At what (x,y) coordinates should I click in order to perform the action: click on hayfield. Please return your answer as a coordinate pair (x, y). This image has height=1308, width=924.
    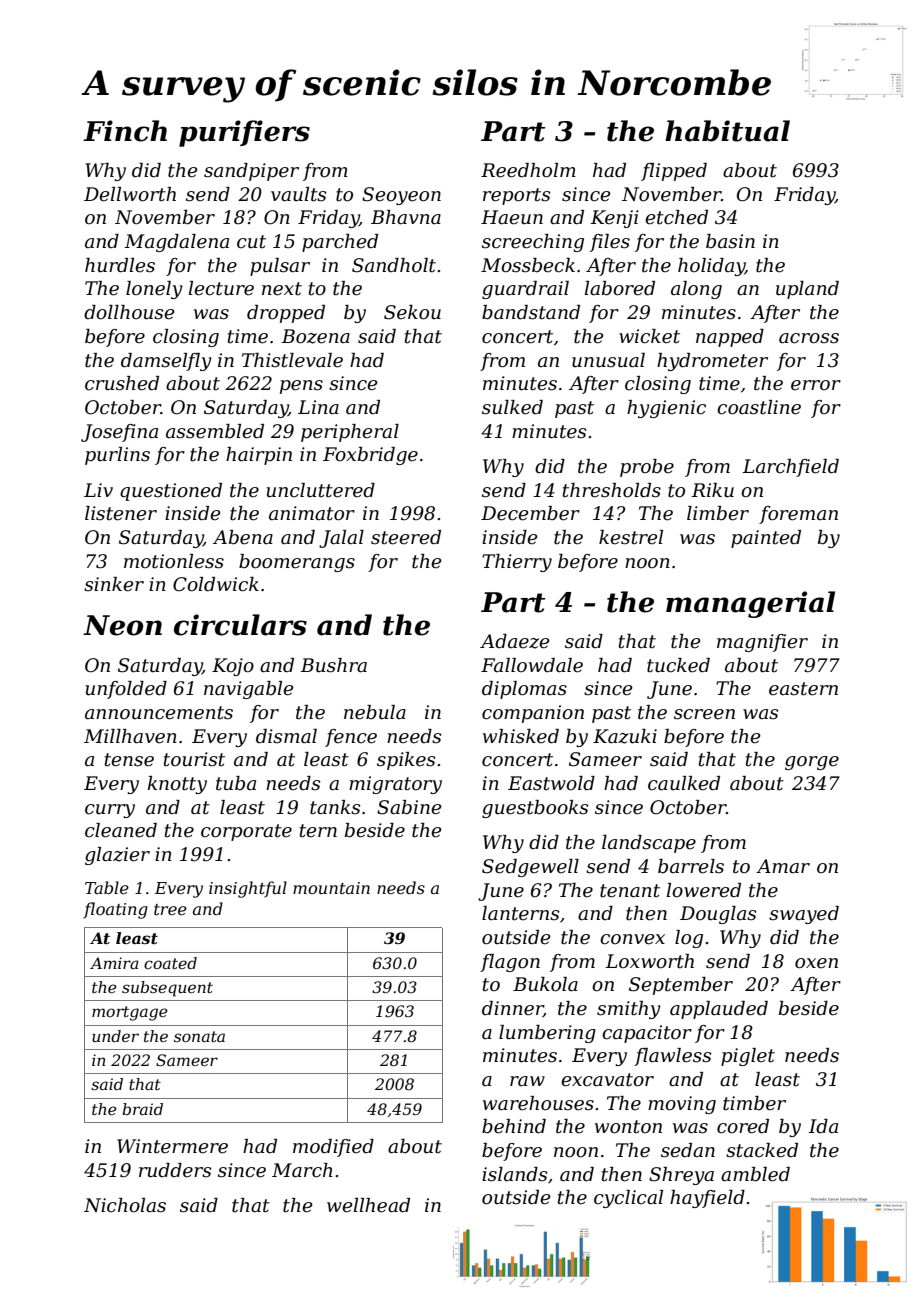
    Looking at the image, I should click on (707, 1199).
